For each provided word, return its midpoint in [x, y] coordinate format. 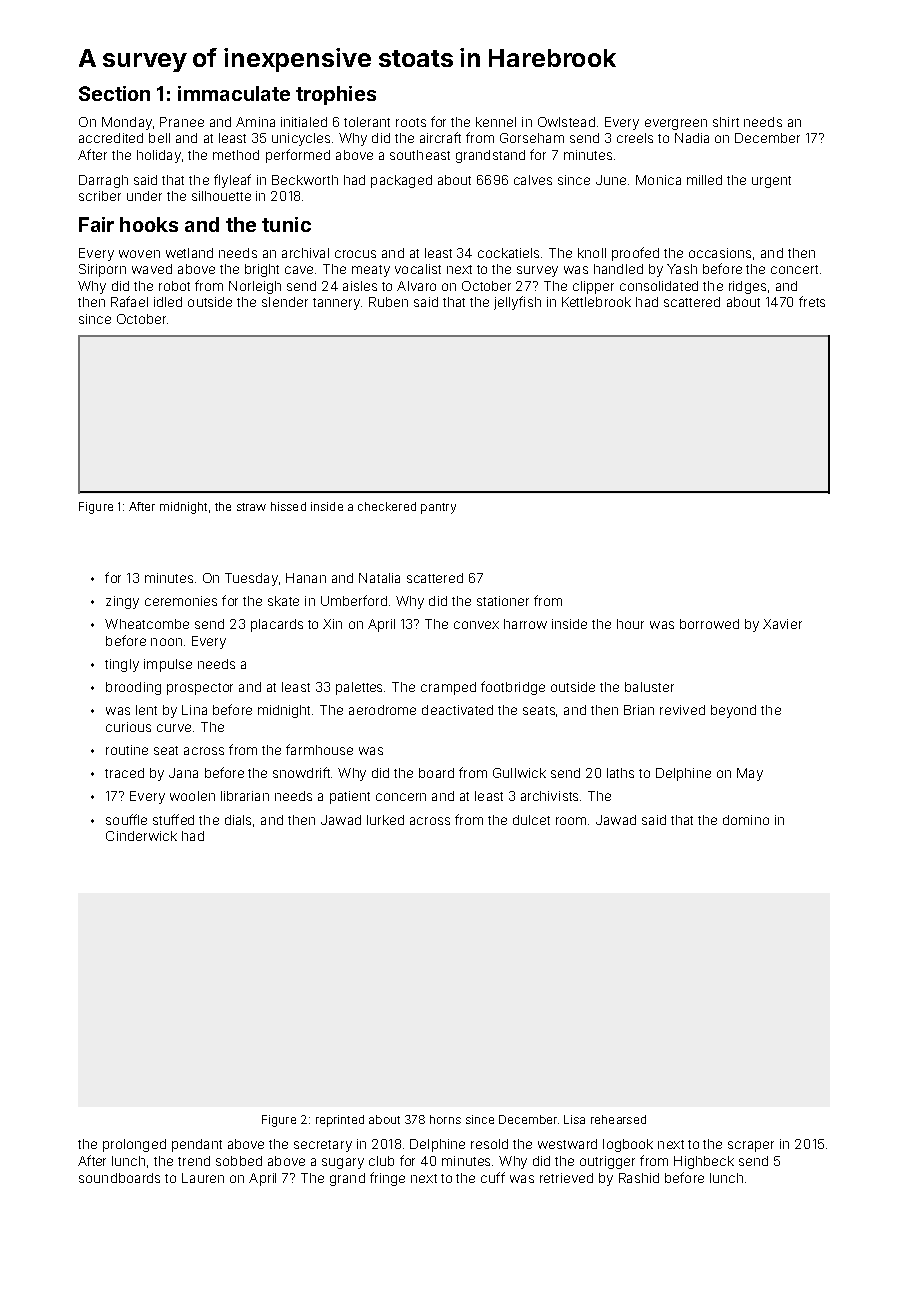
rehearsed [618, 1119]
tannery [336, 304]
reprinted [340, 1121]
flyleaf [232, 181]
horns [445, 1119]
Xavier [782, 624]
